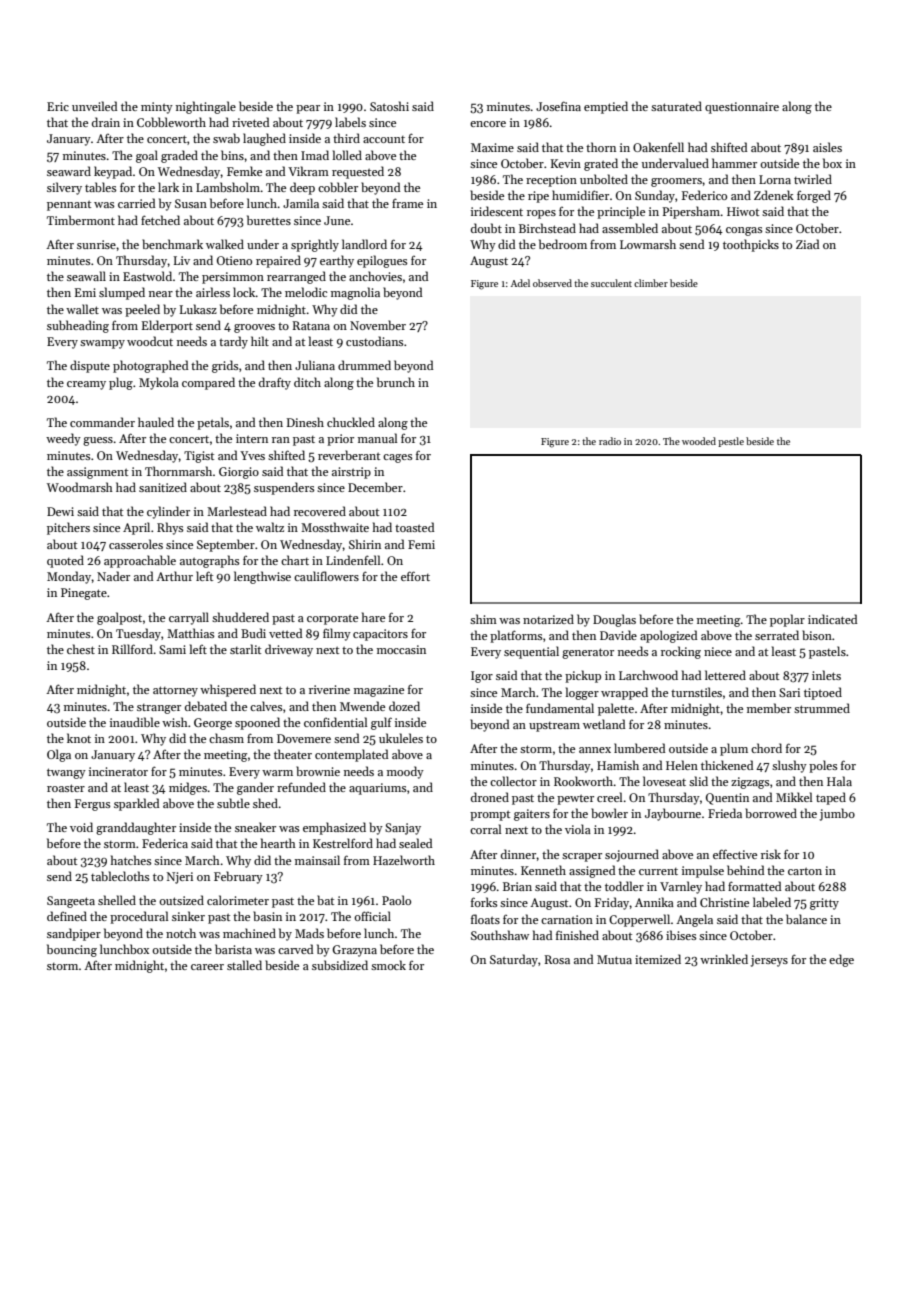  What do you see at coordinates (206, 107) in the screenshot?
I see `nightingale` at bounding box center [206, 107].
